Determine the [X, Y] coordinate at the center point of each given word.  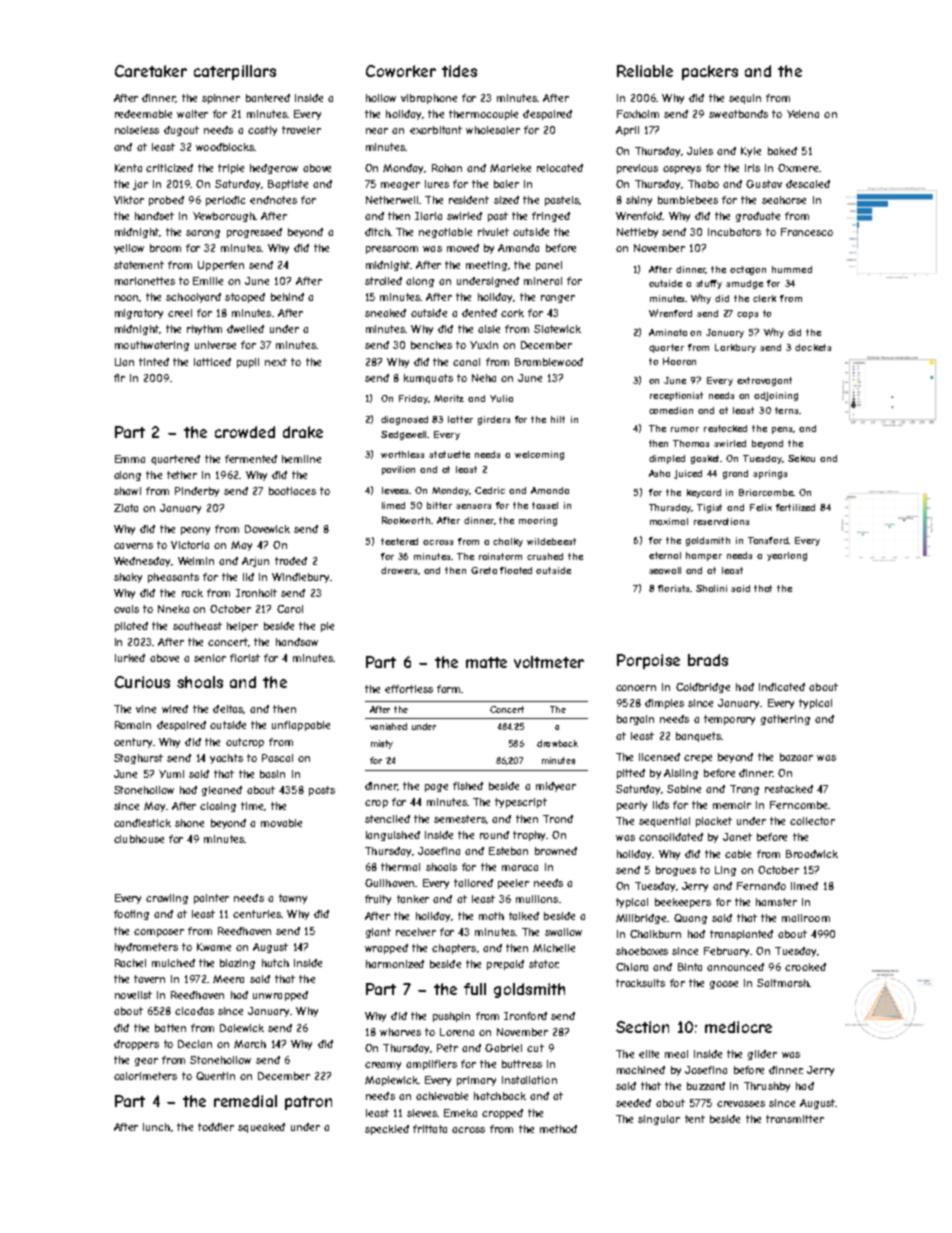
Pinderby [197, 492]
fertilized [795, 507]
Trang [744, 790]
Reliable [645, 71]
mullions [537, 899]
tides [459, 71]
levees [396, 490]
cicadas [194, 1011]
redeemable [143, 114]
